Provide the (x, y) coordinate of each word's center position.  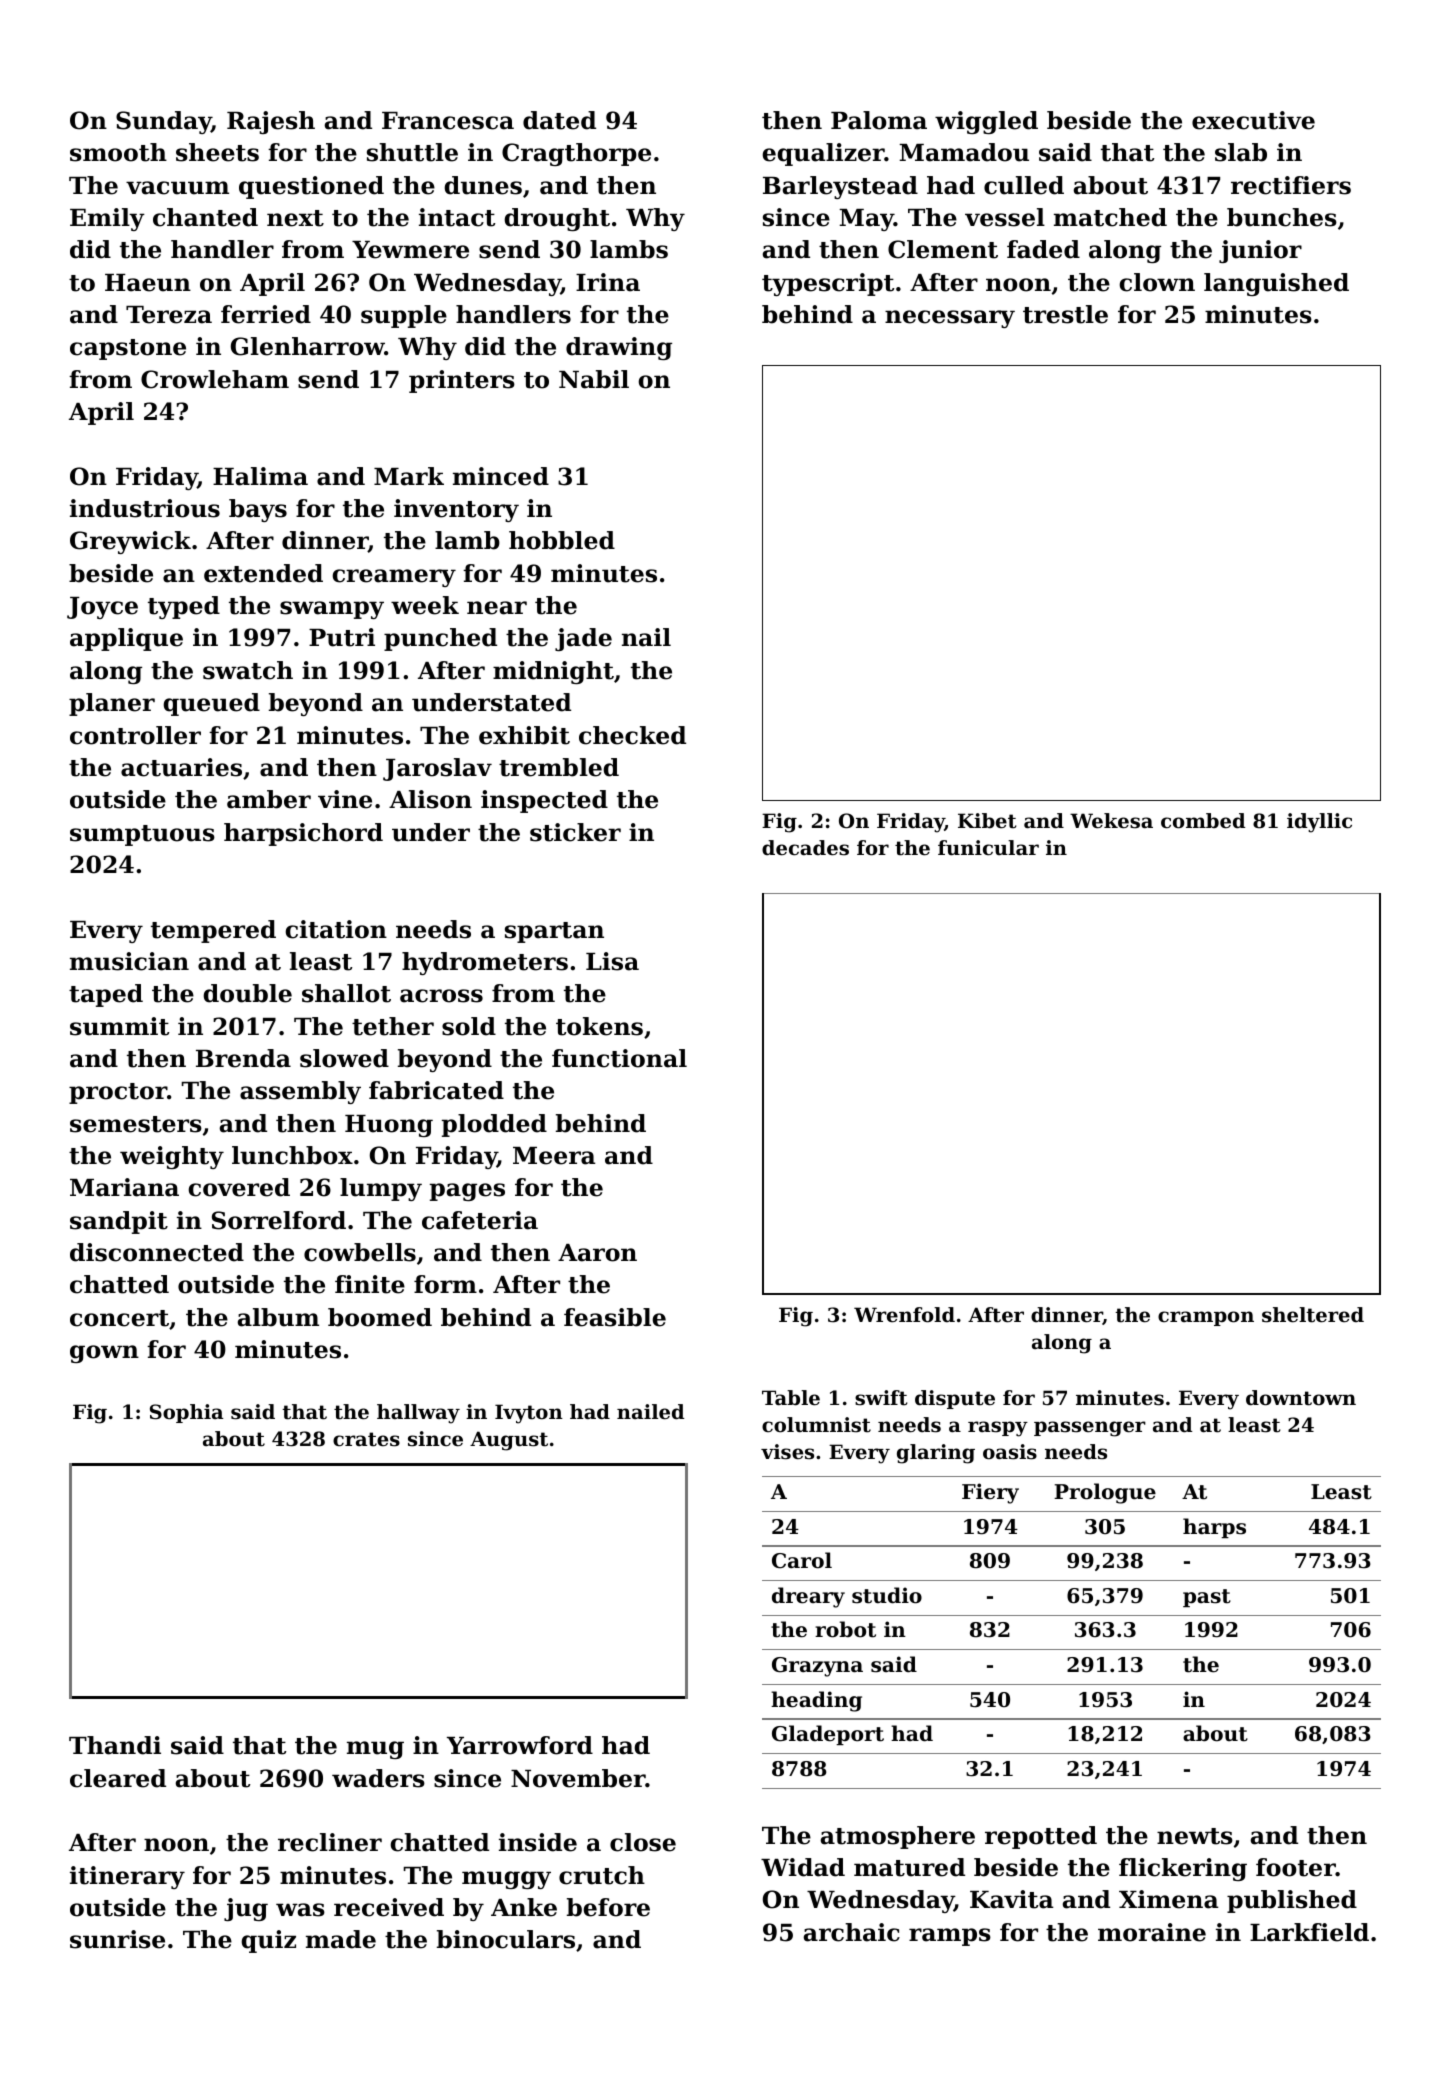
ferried (266, 314)
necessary (950, 319)
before (608, 1907)
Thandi (115, 1745)
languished (1276, 284)
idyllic (1319, 823)
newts (1195, 1836)
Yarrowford (520, 1745)
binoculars (506, 1939)
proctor (118, 1093)
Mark (409, 476)
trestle (1065, 314)
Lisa (612, 961)
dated (559, 120)
